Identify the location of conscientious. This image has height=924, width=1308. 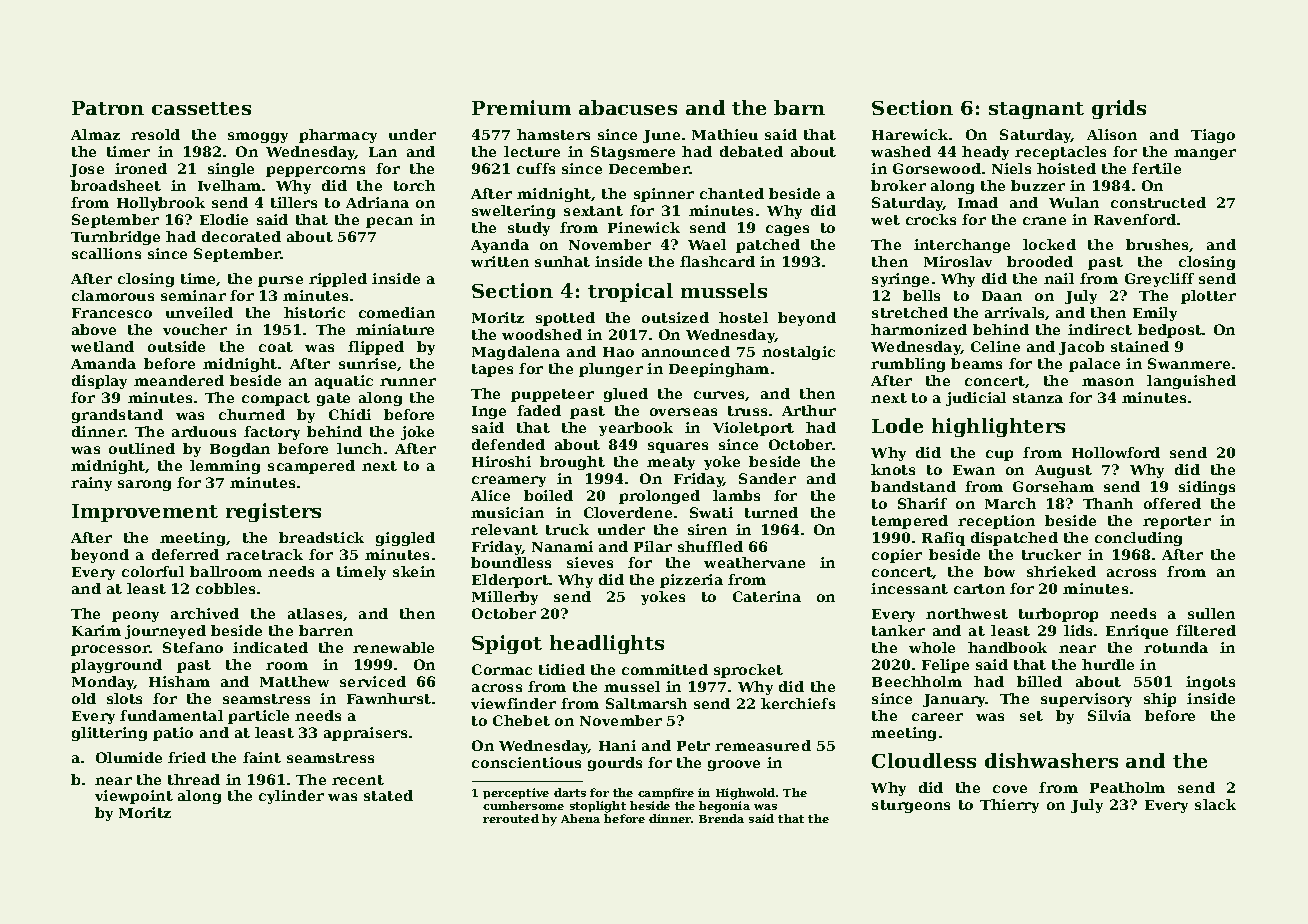
(526, 762).
